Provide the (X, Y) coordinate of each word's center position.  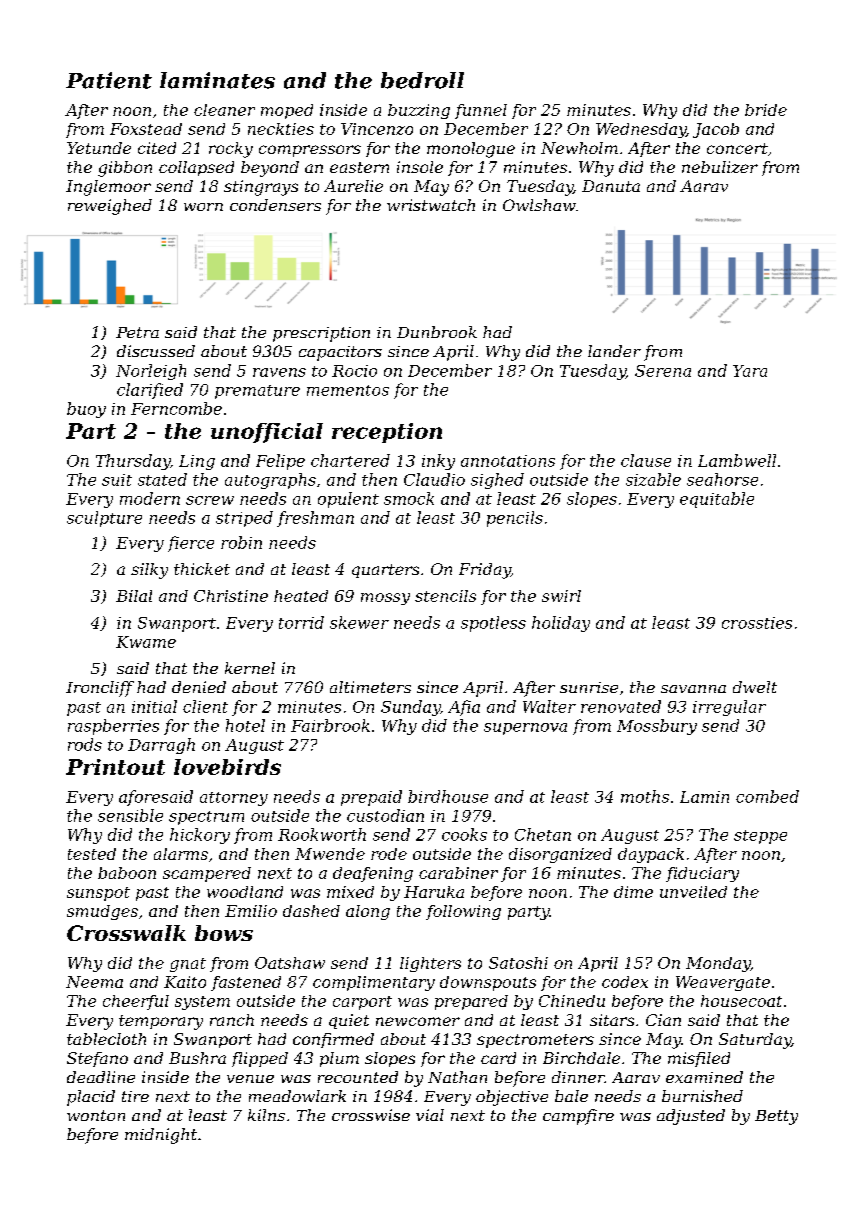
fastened (246, 983)
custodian (385, 815)
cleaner (224, 110)
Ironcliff (100, 689)
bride (766, 110)
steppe (760, 837)
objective (512, 1098)
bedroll (422, 80)
